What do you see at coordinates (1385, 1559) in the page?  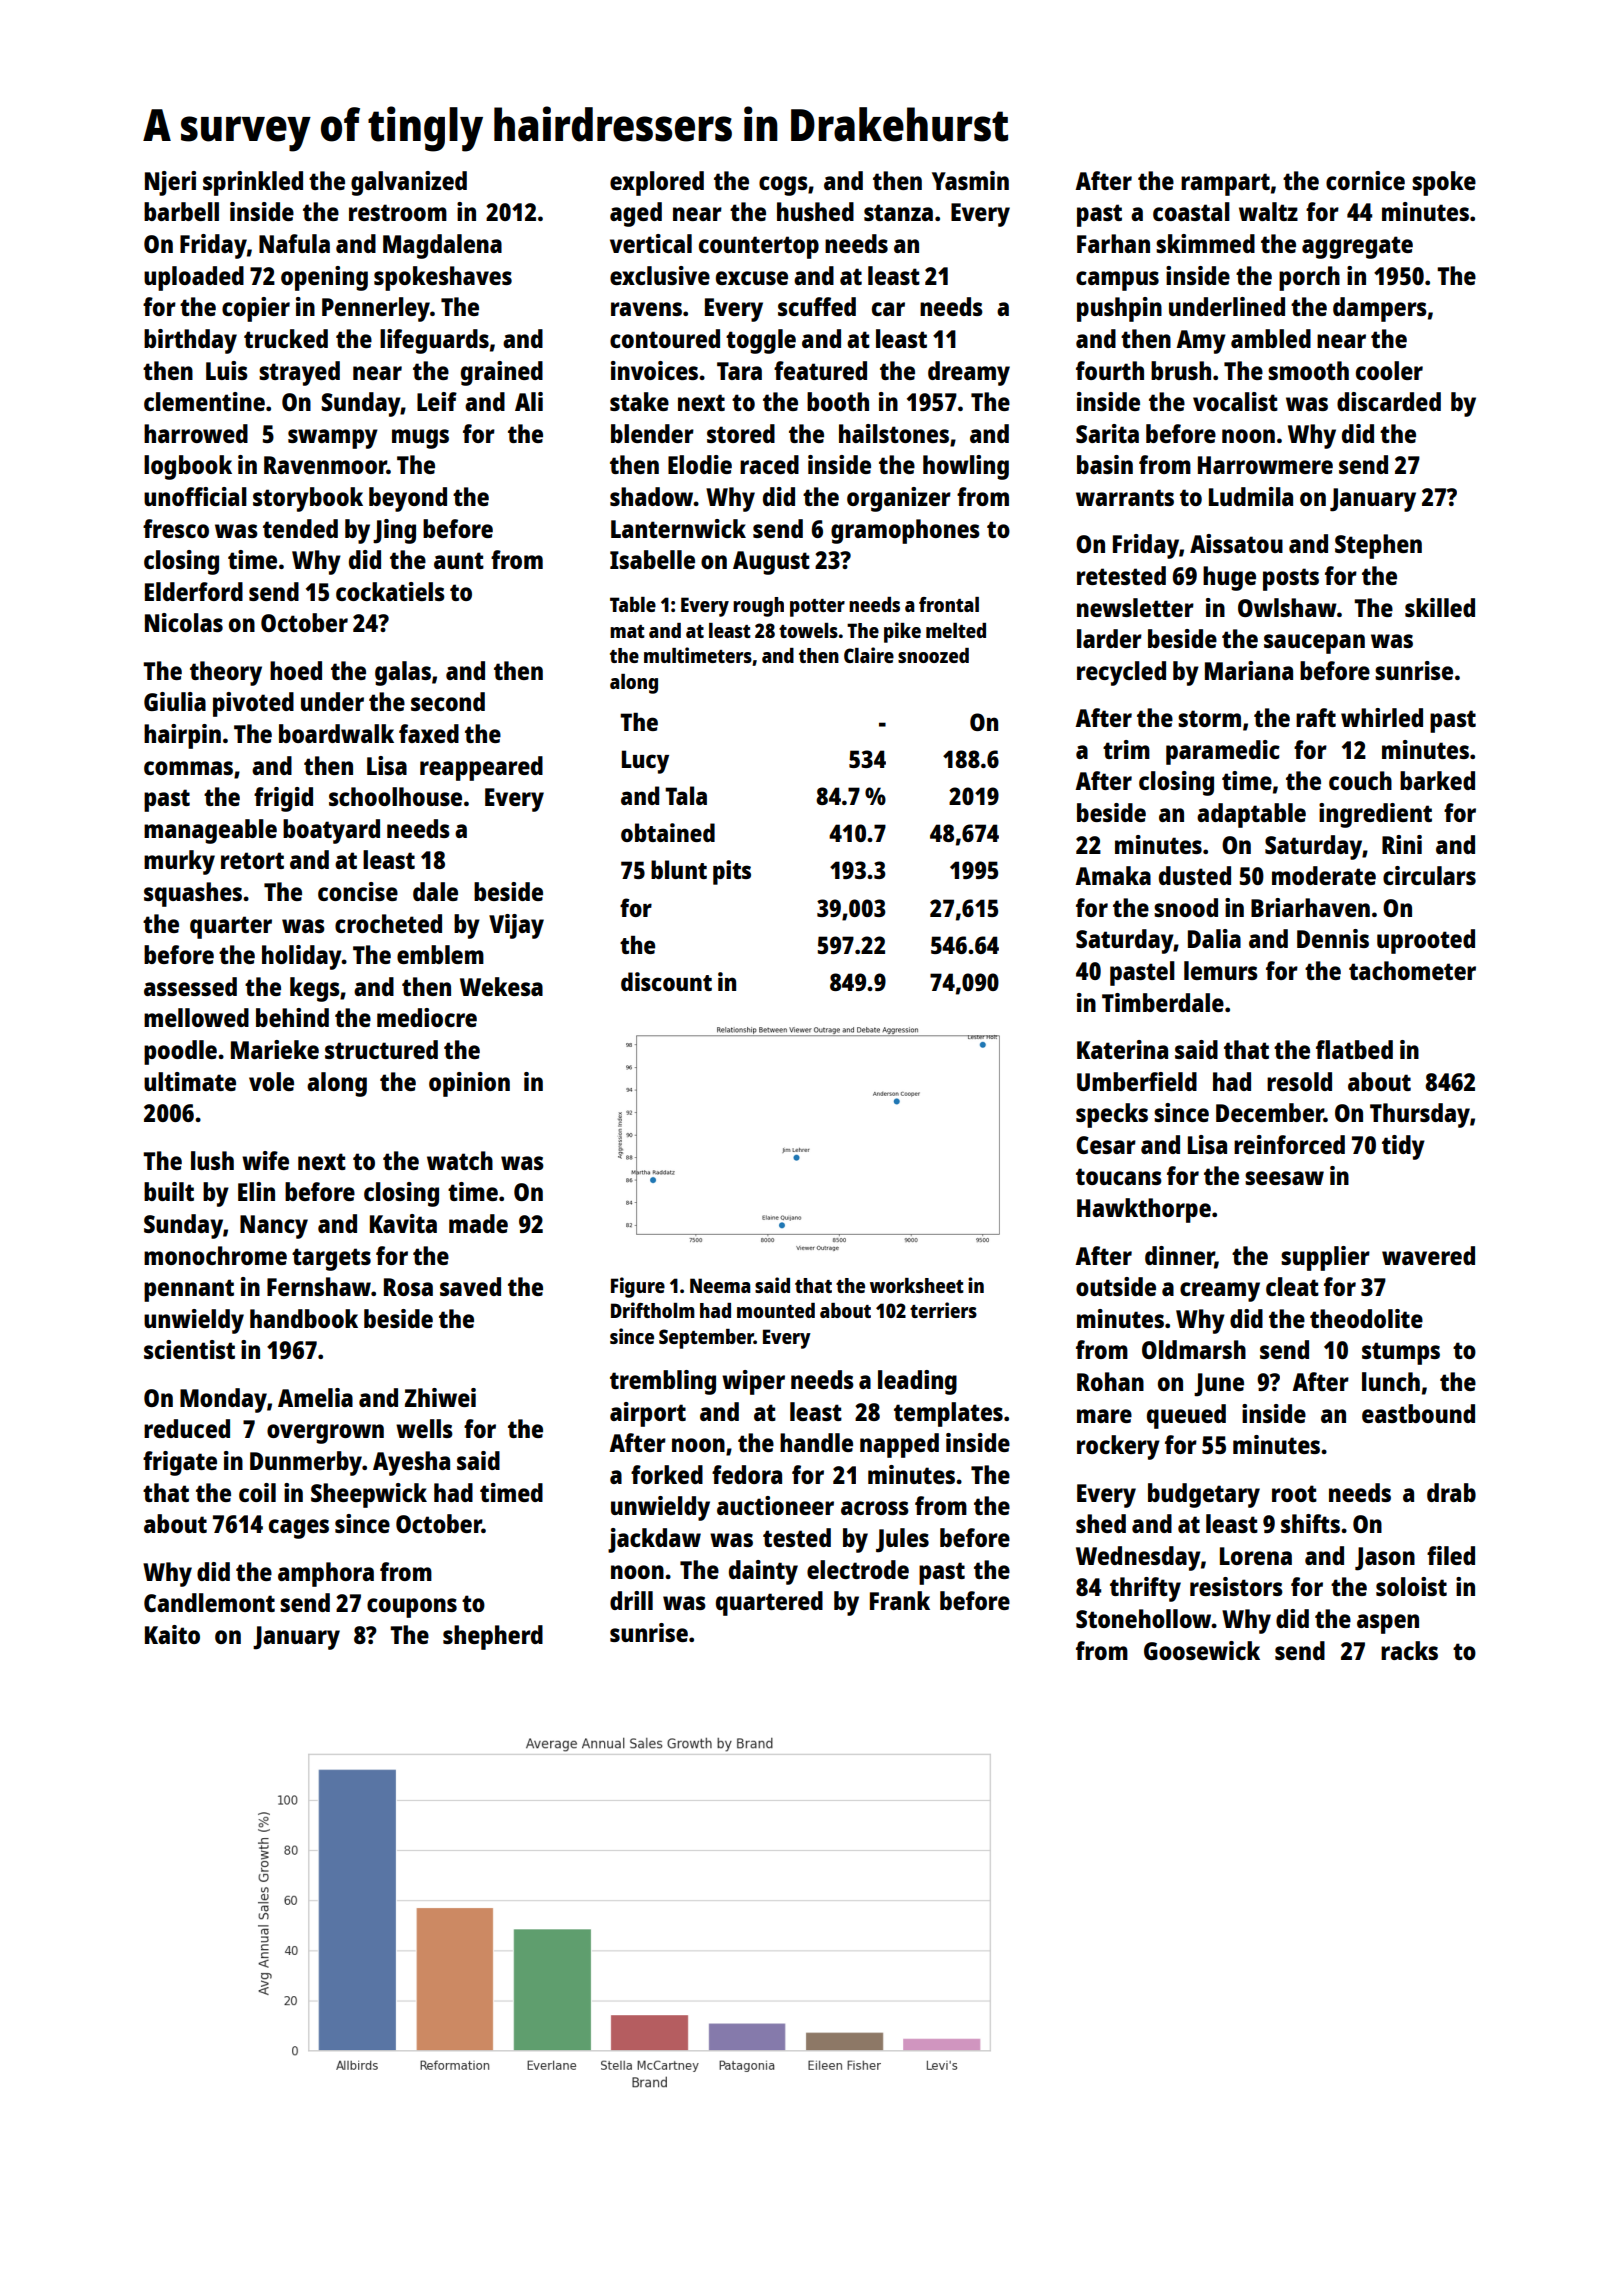 I see `Jason` at bounding box center [1385, 1559].
